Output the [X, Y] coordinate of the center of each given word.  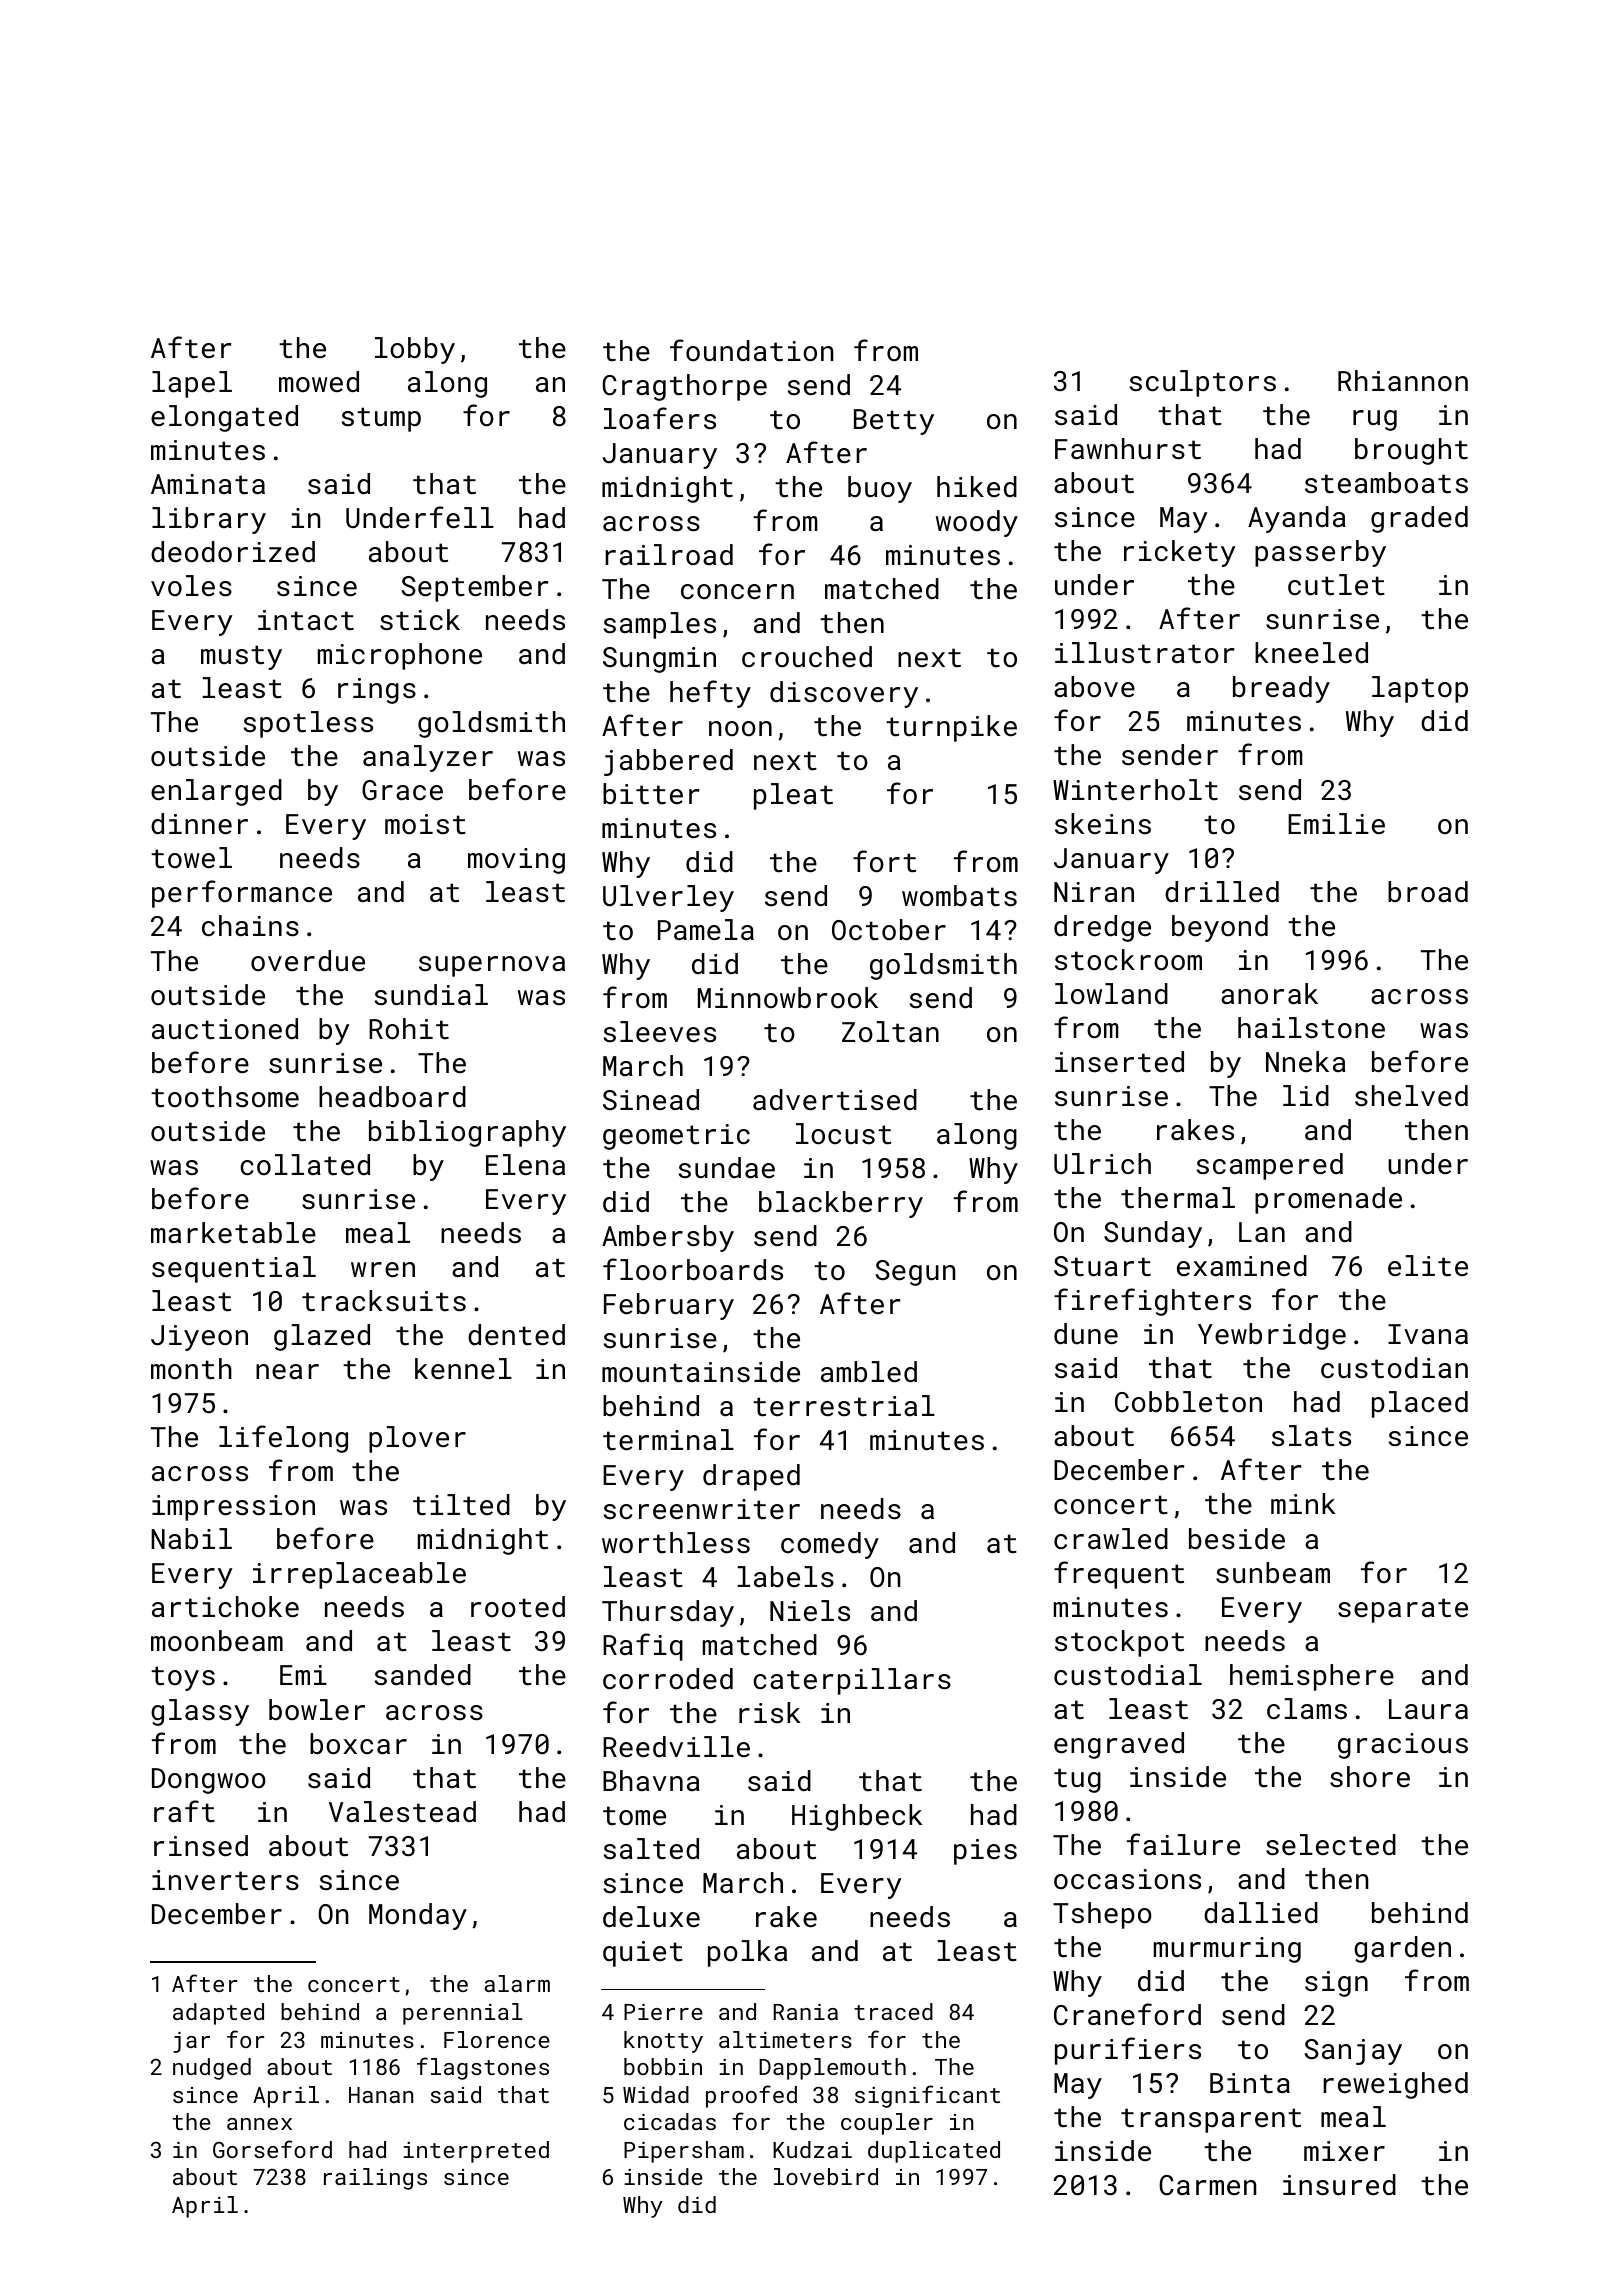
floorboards [693, 1269]
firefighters [1152, 1302]
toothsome [225, 1097]
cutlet [1336, 585]
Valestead [402, 1812]
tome [634, 1816]
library [209, 520]
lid [1306, 1095]
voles [191, 586]
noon [740, 729]
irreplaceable [359, 1575]
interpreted [476, 2152]
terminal [668, 1440]
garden [1402, 1949]
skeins [1103, 824]
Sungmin [659, 660]
